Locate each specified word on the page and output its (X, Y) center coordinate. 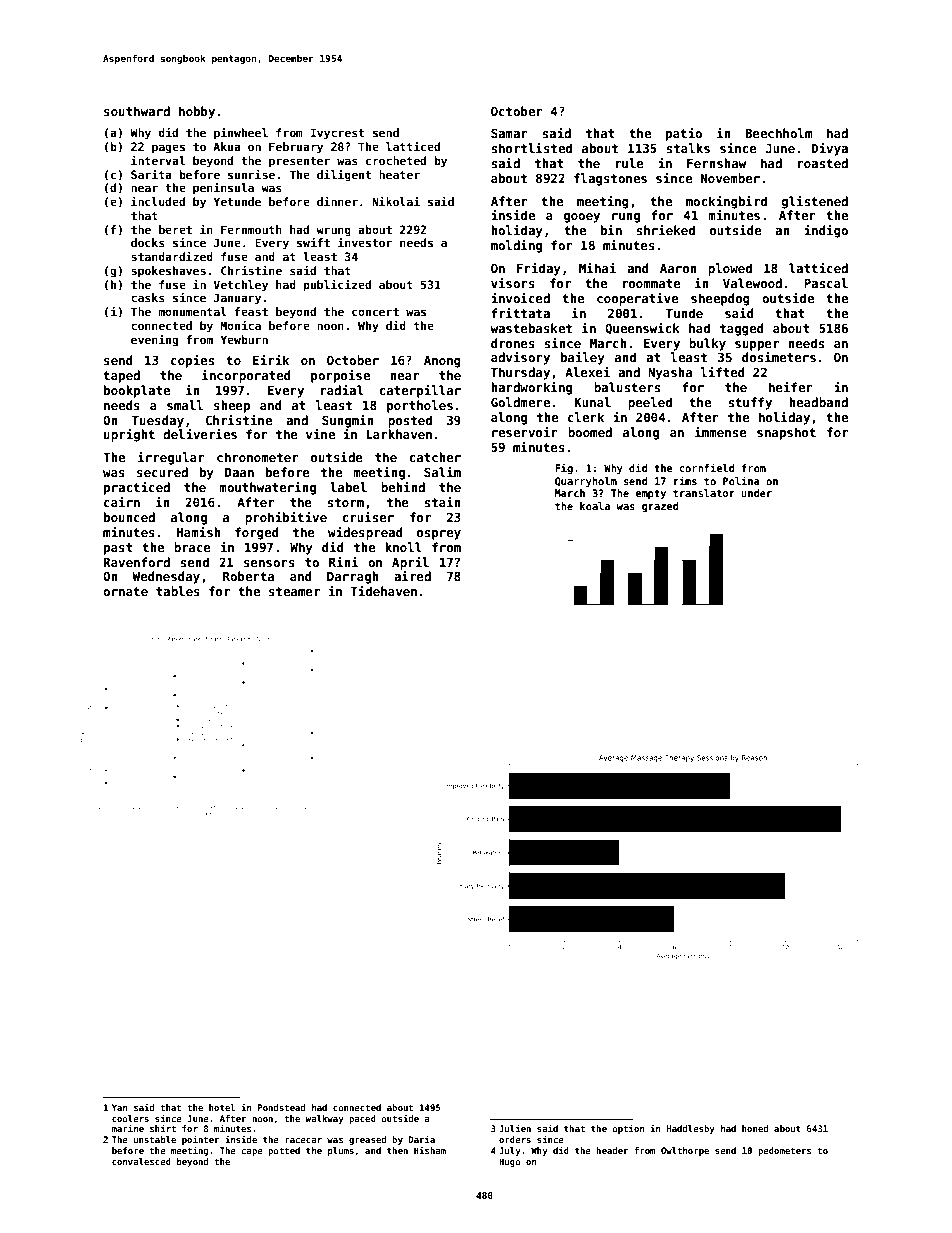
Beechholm (778, 133)
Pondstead (281, 1107)
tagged (742, 329)
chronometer (258, 457)
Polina (741, 480)
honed (755, 1128)
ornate (125, 591)
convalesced (141, 1161)
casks (148, 297)
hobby (197, 112)
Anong (442, 362)
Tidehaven (384, 591)
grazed (660, 507)
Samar (509, 133)
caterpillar (420, 391)
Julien (515, 1128)
